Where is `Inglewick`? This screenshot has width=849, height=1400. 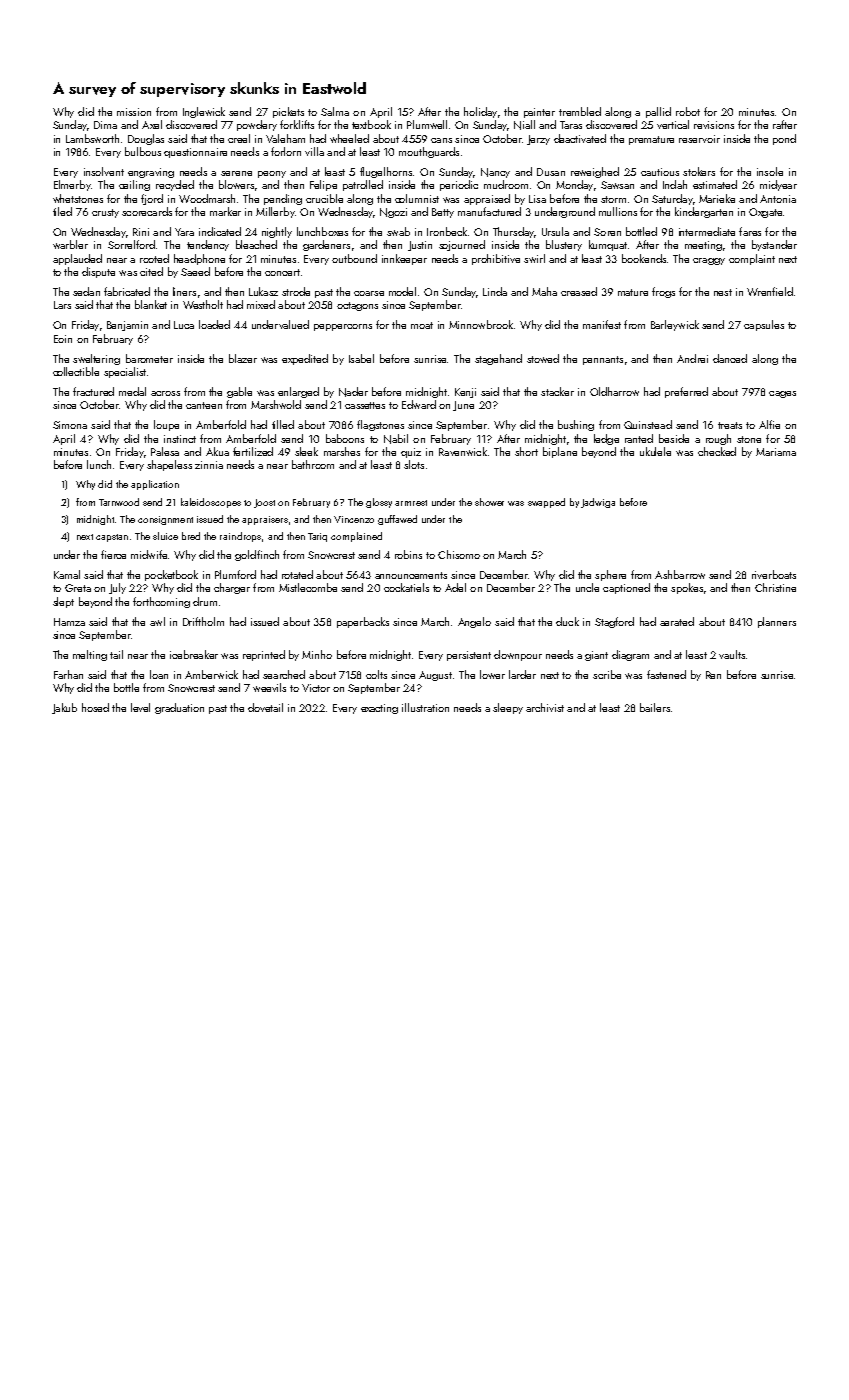
Inglewick is located at coordinates (204, 112).
